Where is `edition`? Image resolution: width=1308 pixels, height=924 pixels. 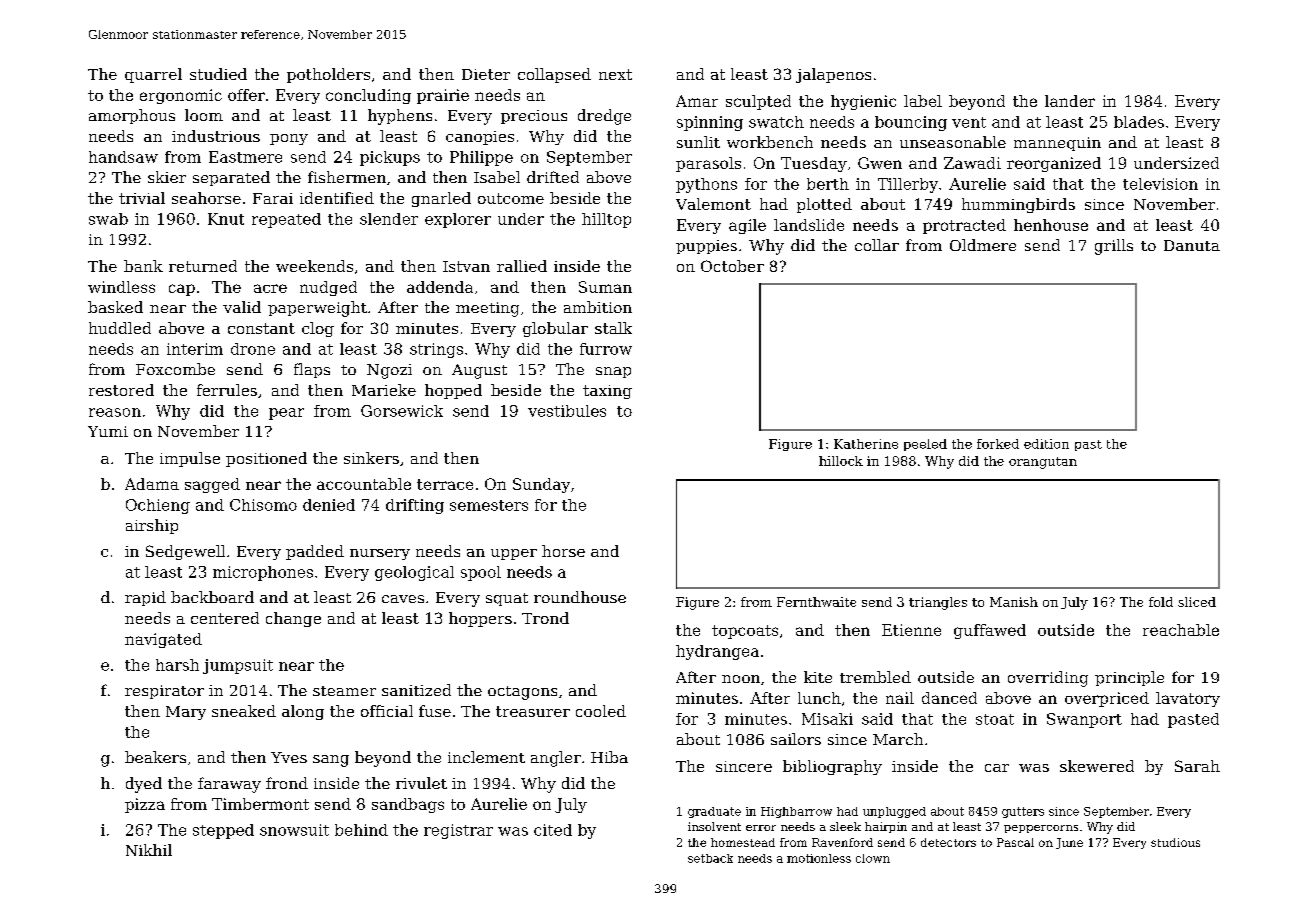 edition is located at coordinates (1046, 444).
